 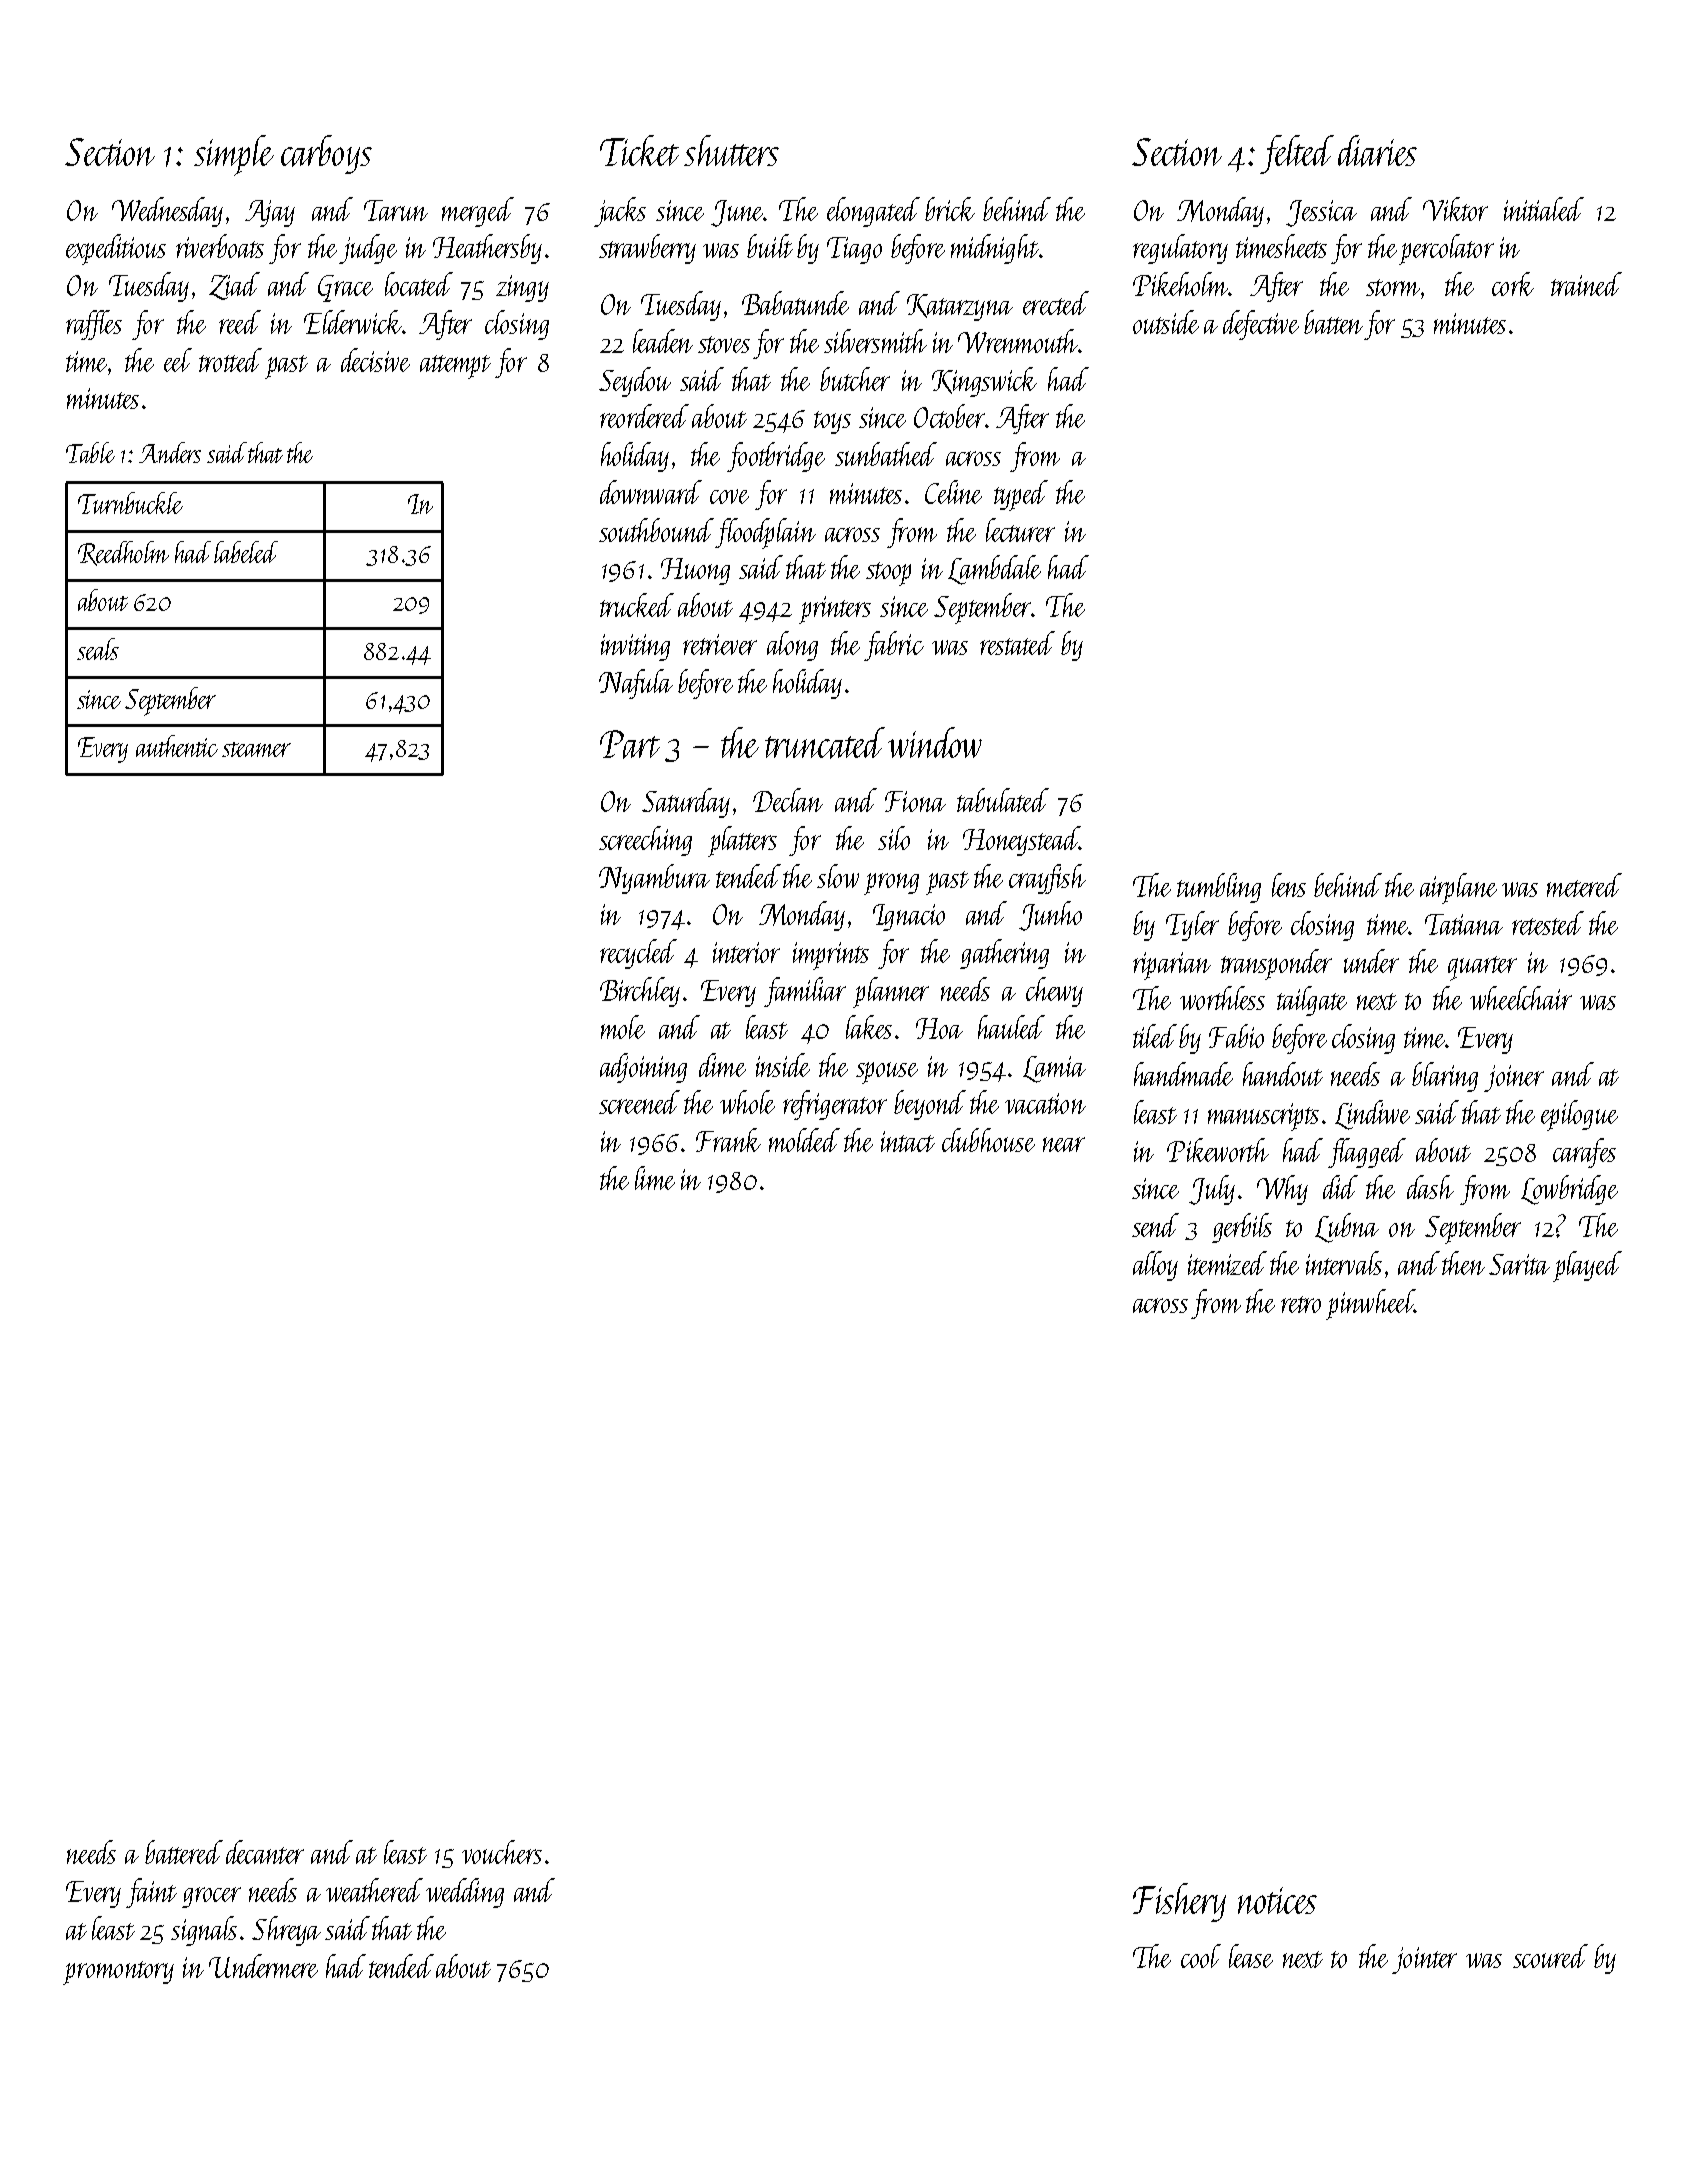 What do you see at coordinates (1458, 888) in the screenshot?
I see `airplane` at bounding box center [1458, 888].
